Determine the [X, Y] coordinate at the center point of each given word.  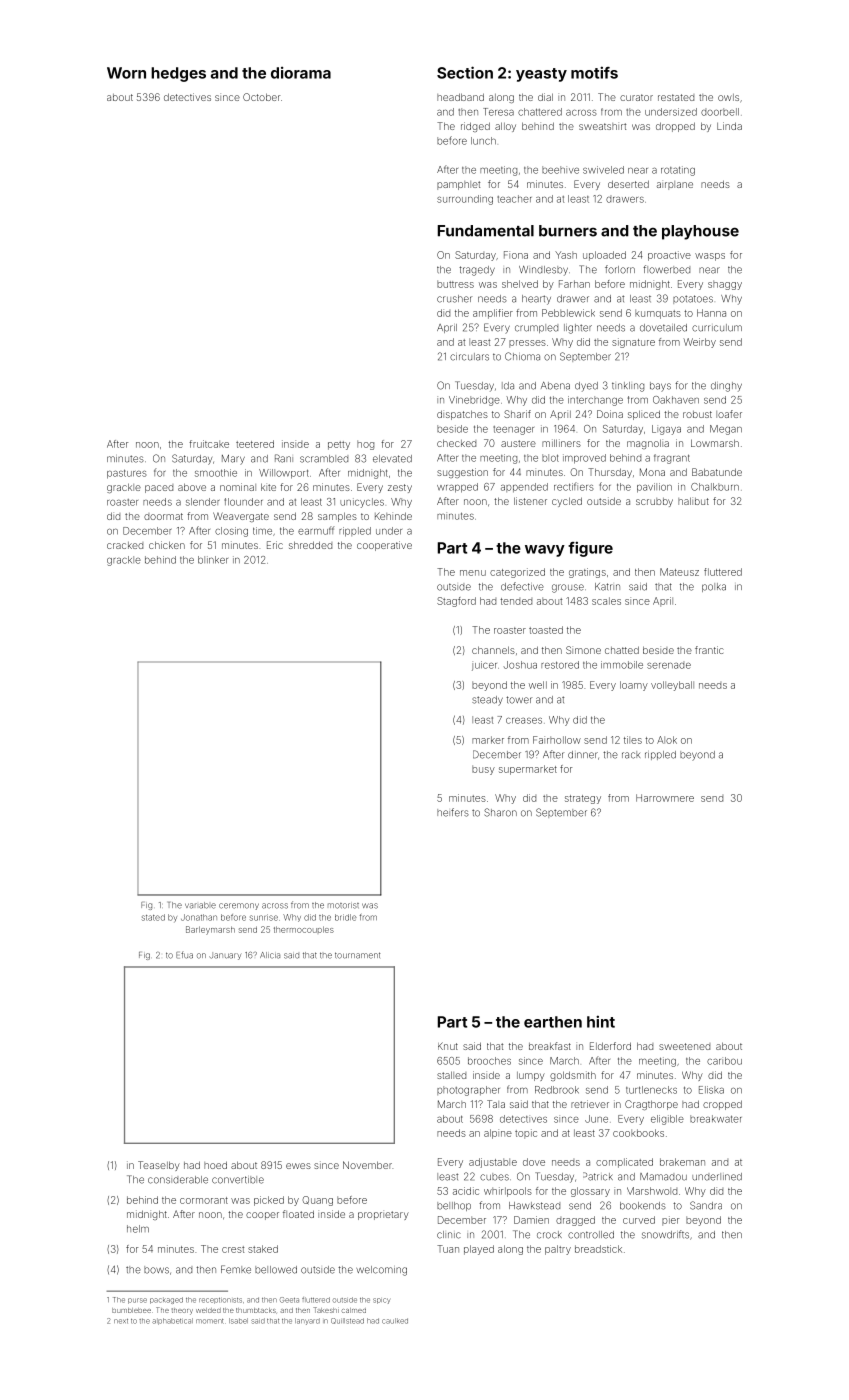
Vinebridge [474, 401]
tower [519, 700]
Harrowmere [665, 798]
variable [200, 905]
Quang [317, 1201]
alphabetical [172, 1321]
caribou [724, 1061]
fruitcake [209, 444]
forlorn [620, 269]
